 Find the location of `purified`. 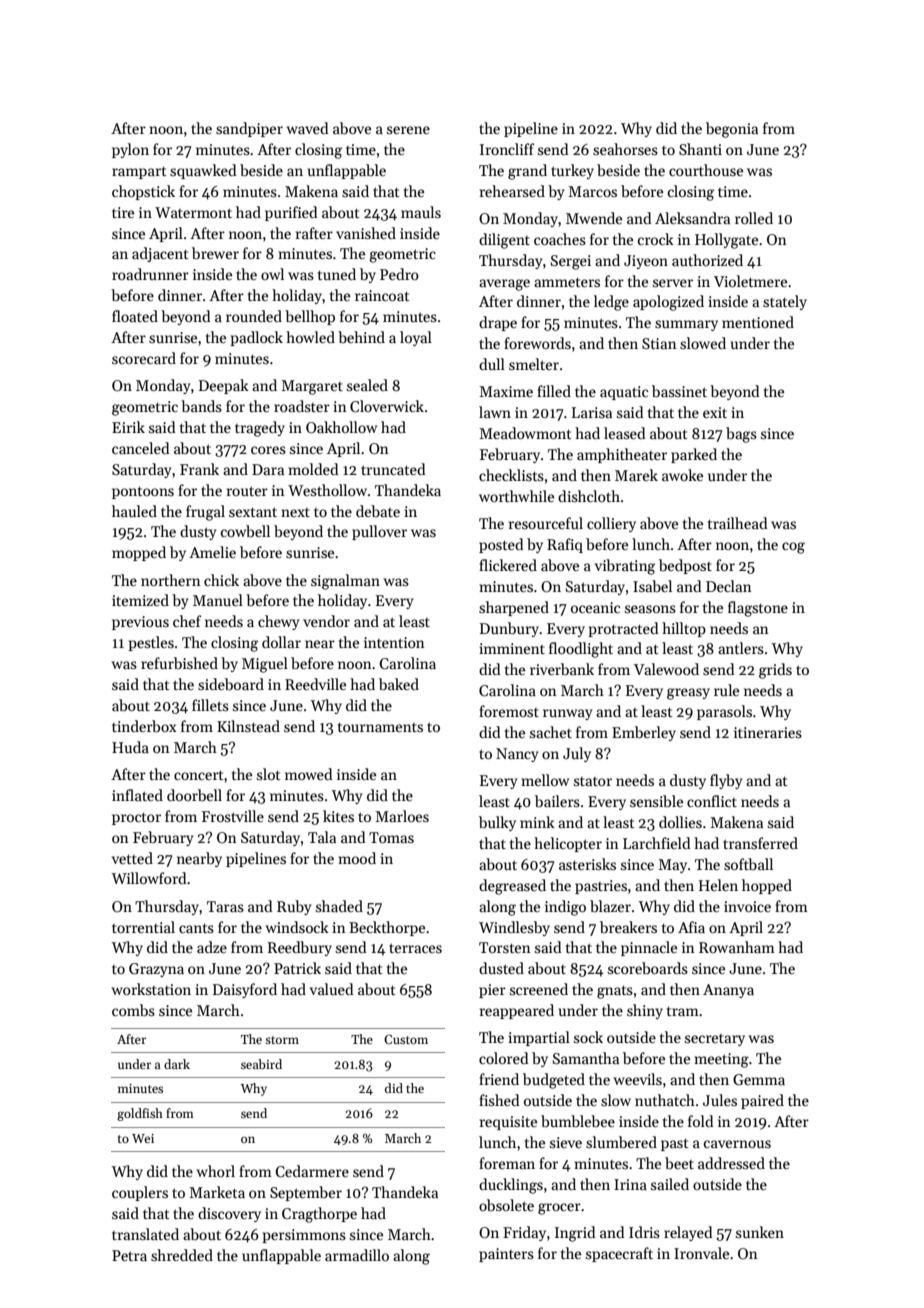

purified is located at coordinates (291, 213).
